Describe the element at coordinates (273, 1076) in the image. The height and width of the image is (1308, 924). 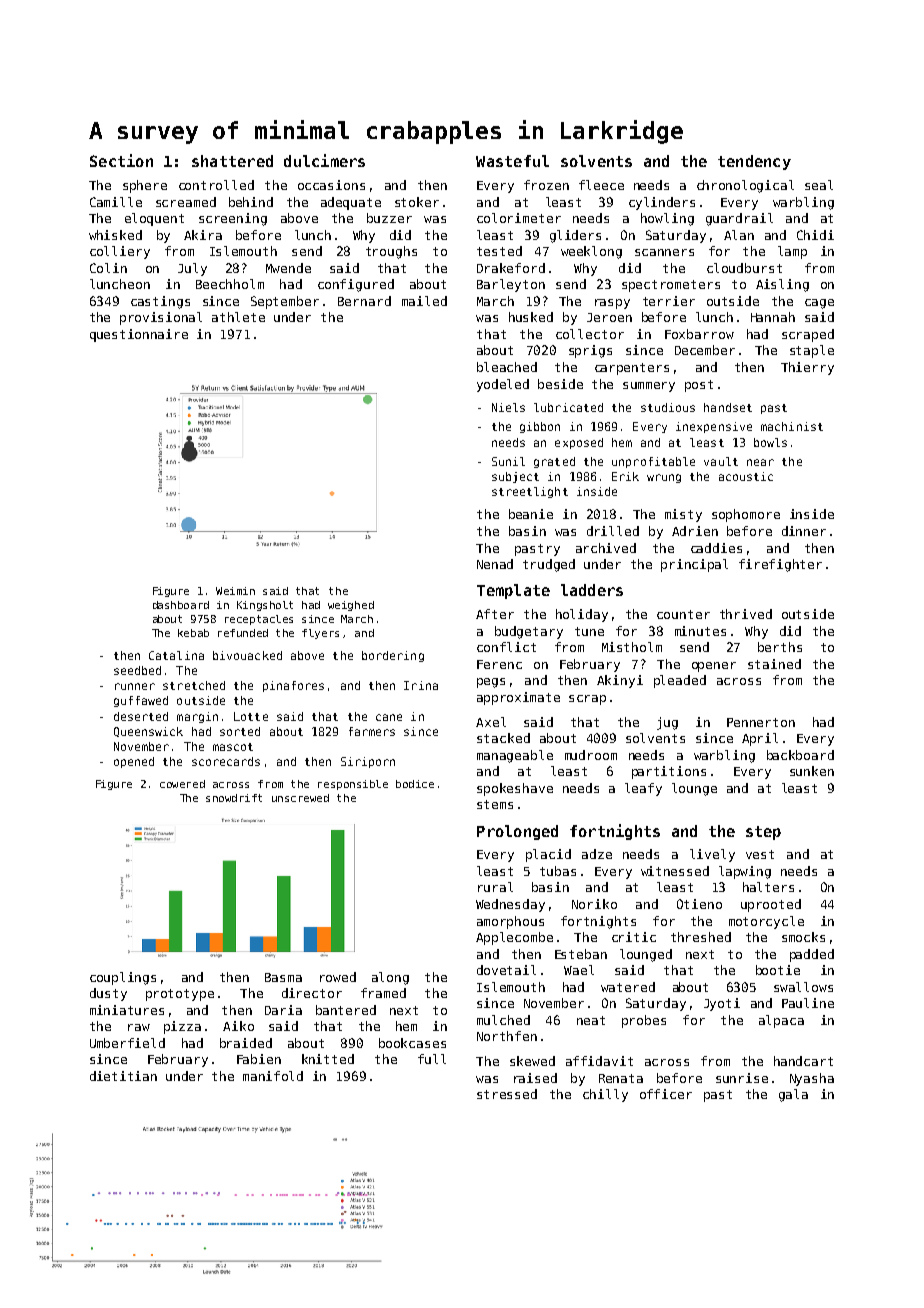
I see `manifold` at that location.
